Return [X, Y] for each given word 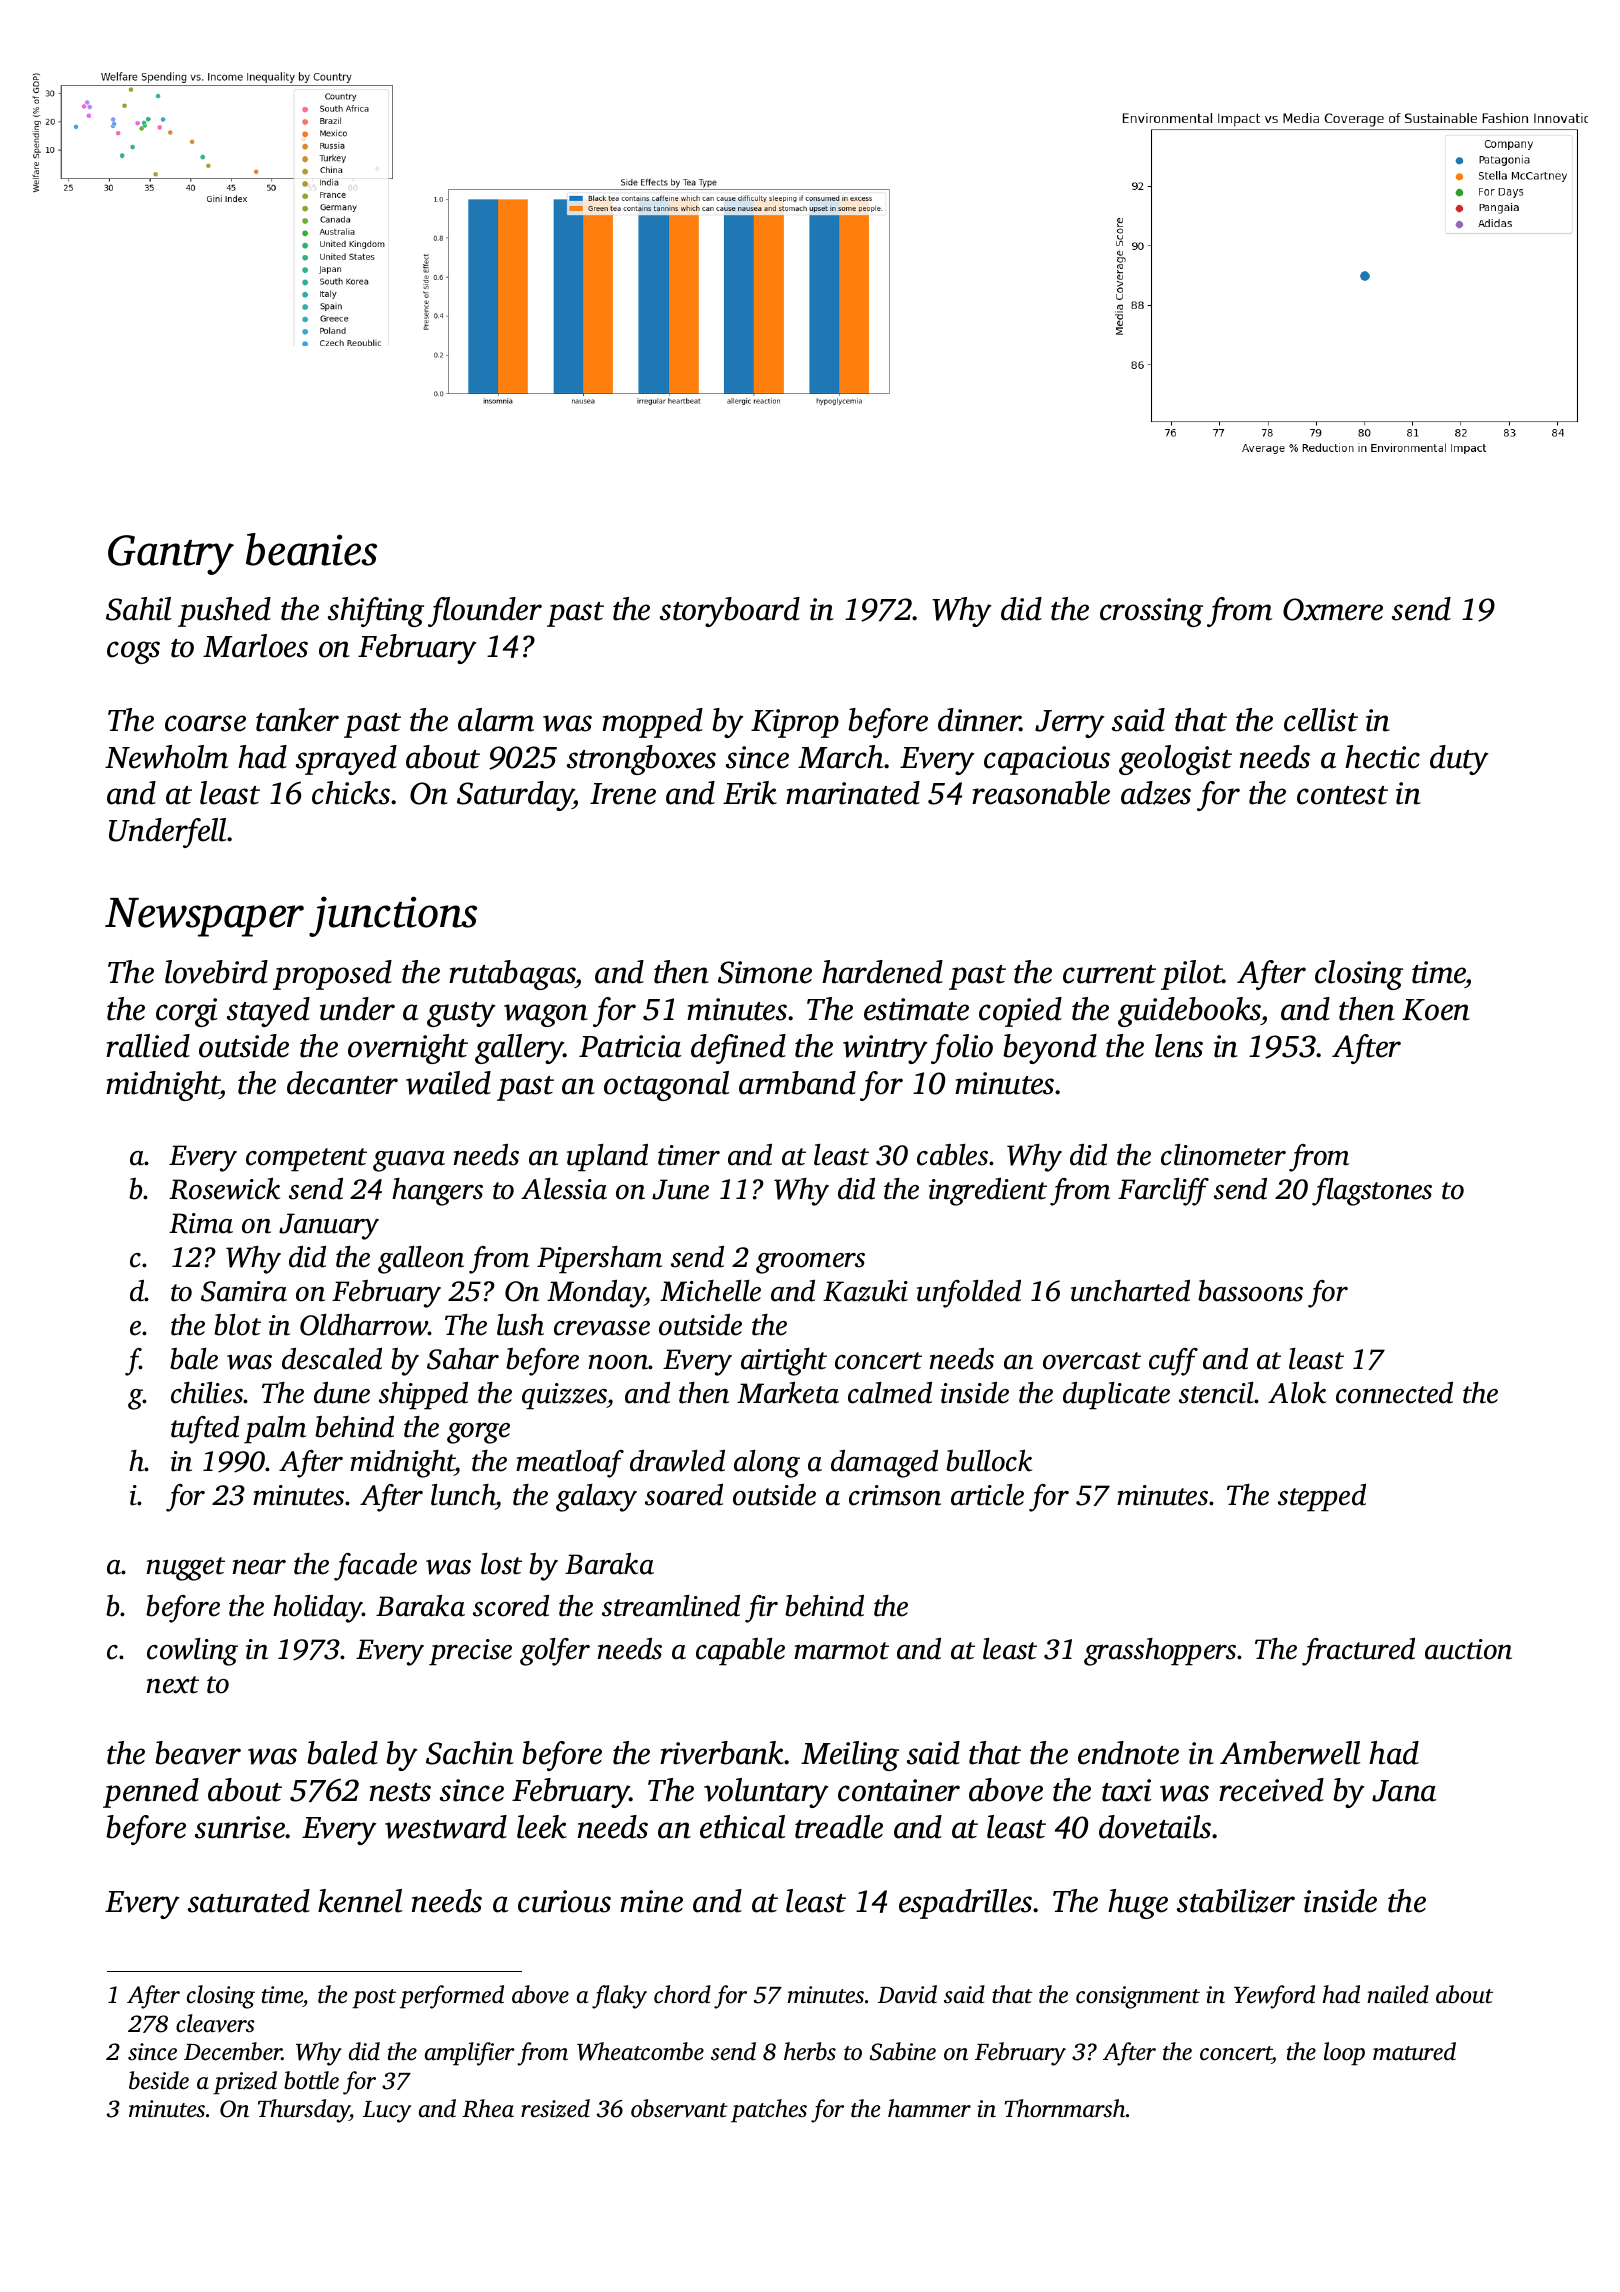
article [987, 1495]
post [374, 1999]
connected [1394, 1393]
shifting [376, 612]
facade [375, 1567]
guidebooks [1189, 1012]
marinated [853, 793]
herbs [810, 2051]
